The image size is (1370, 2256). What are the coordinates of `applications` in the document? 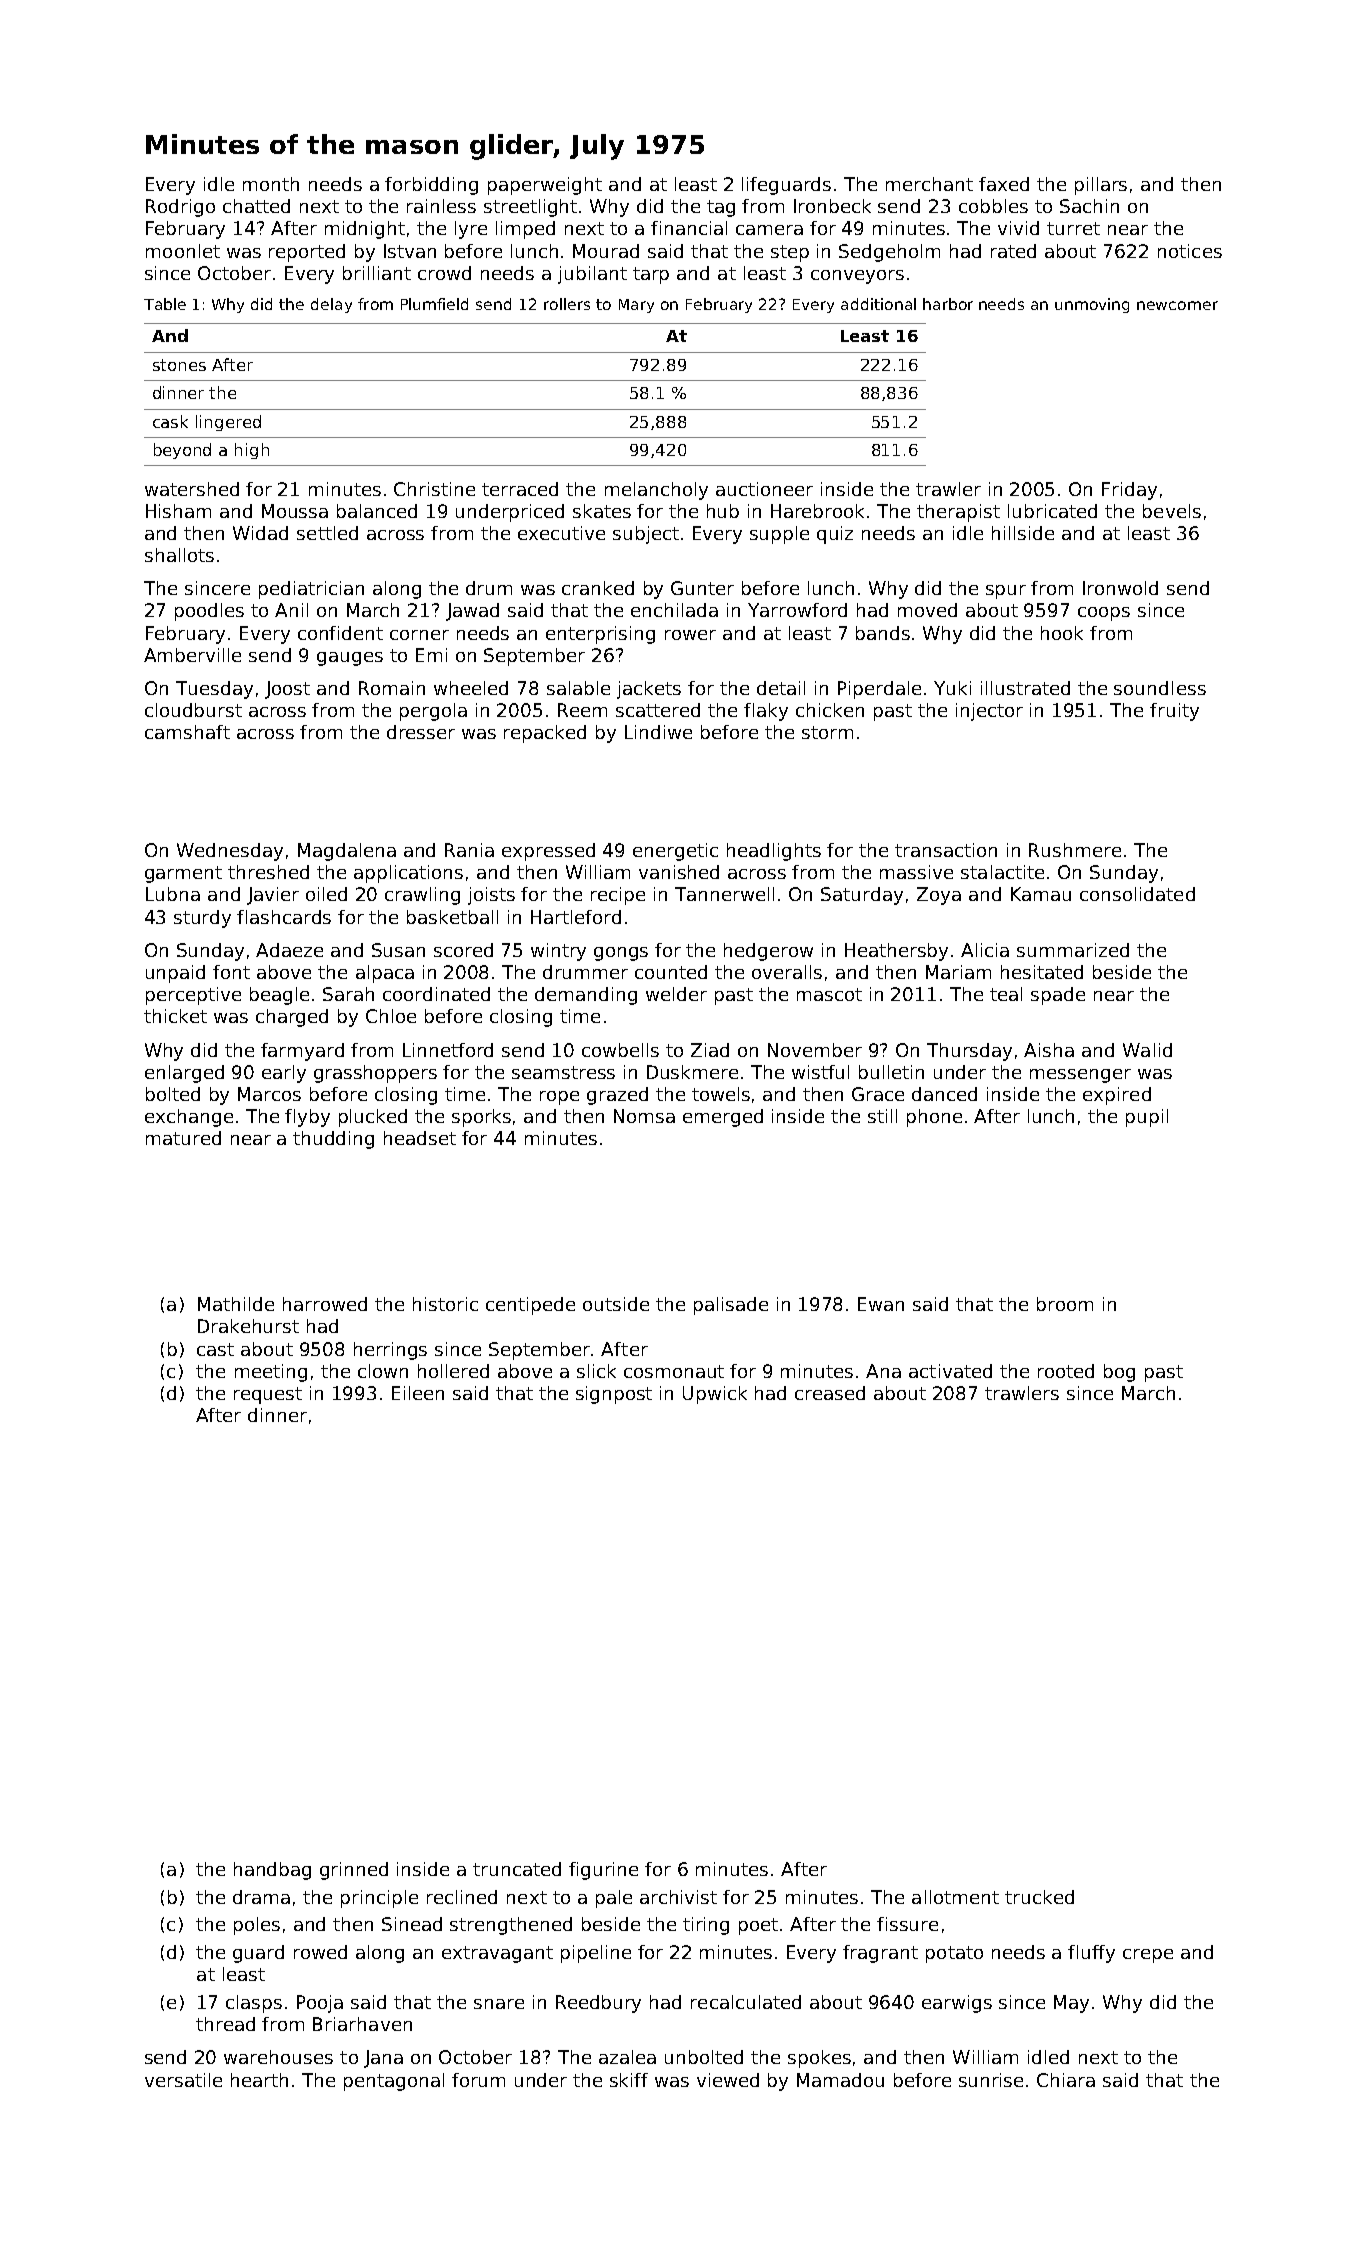 It's located at (408, 874).
